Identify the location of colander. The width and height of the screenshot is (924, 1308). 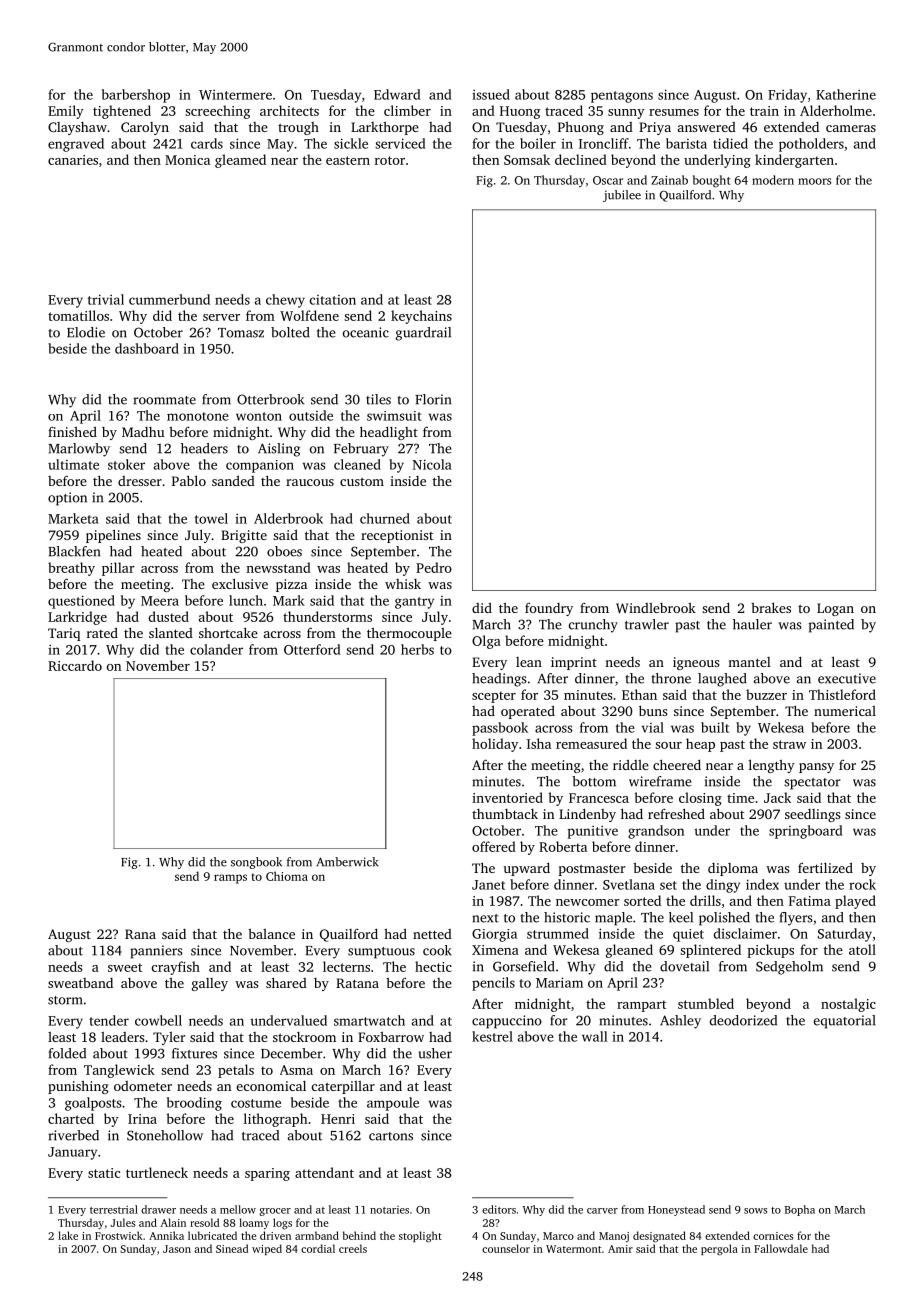
(216, 649).
